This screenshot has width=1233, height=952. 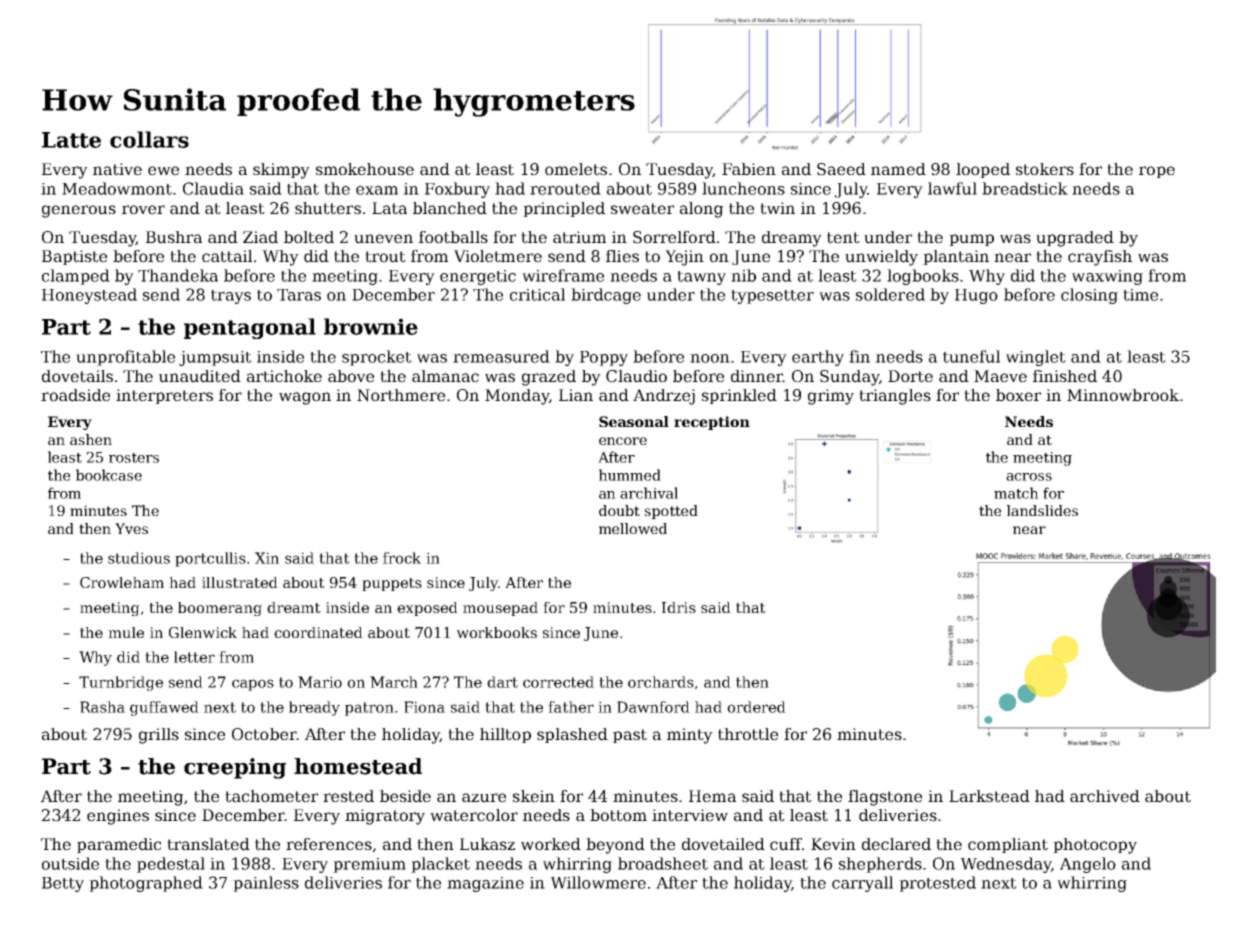 What do you see at coordinates (240, 582) in the screenshot?
I see `illustrated` at bounding box center [240, 582].
